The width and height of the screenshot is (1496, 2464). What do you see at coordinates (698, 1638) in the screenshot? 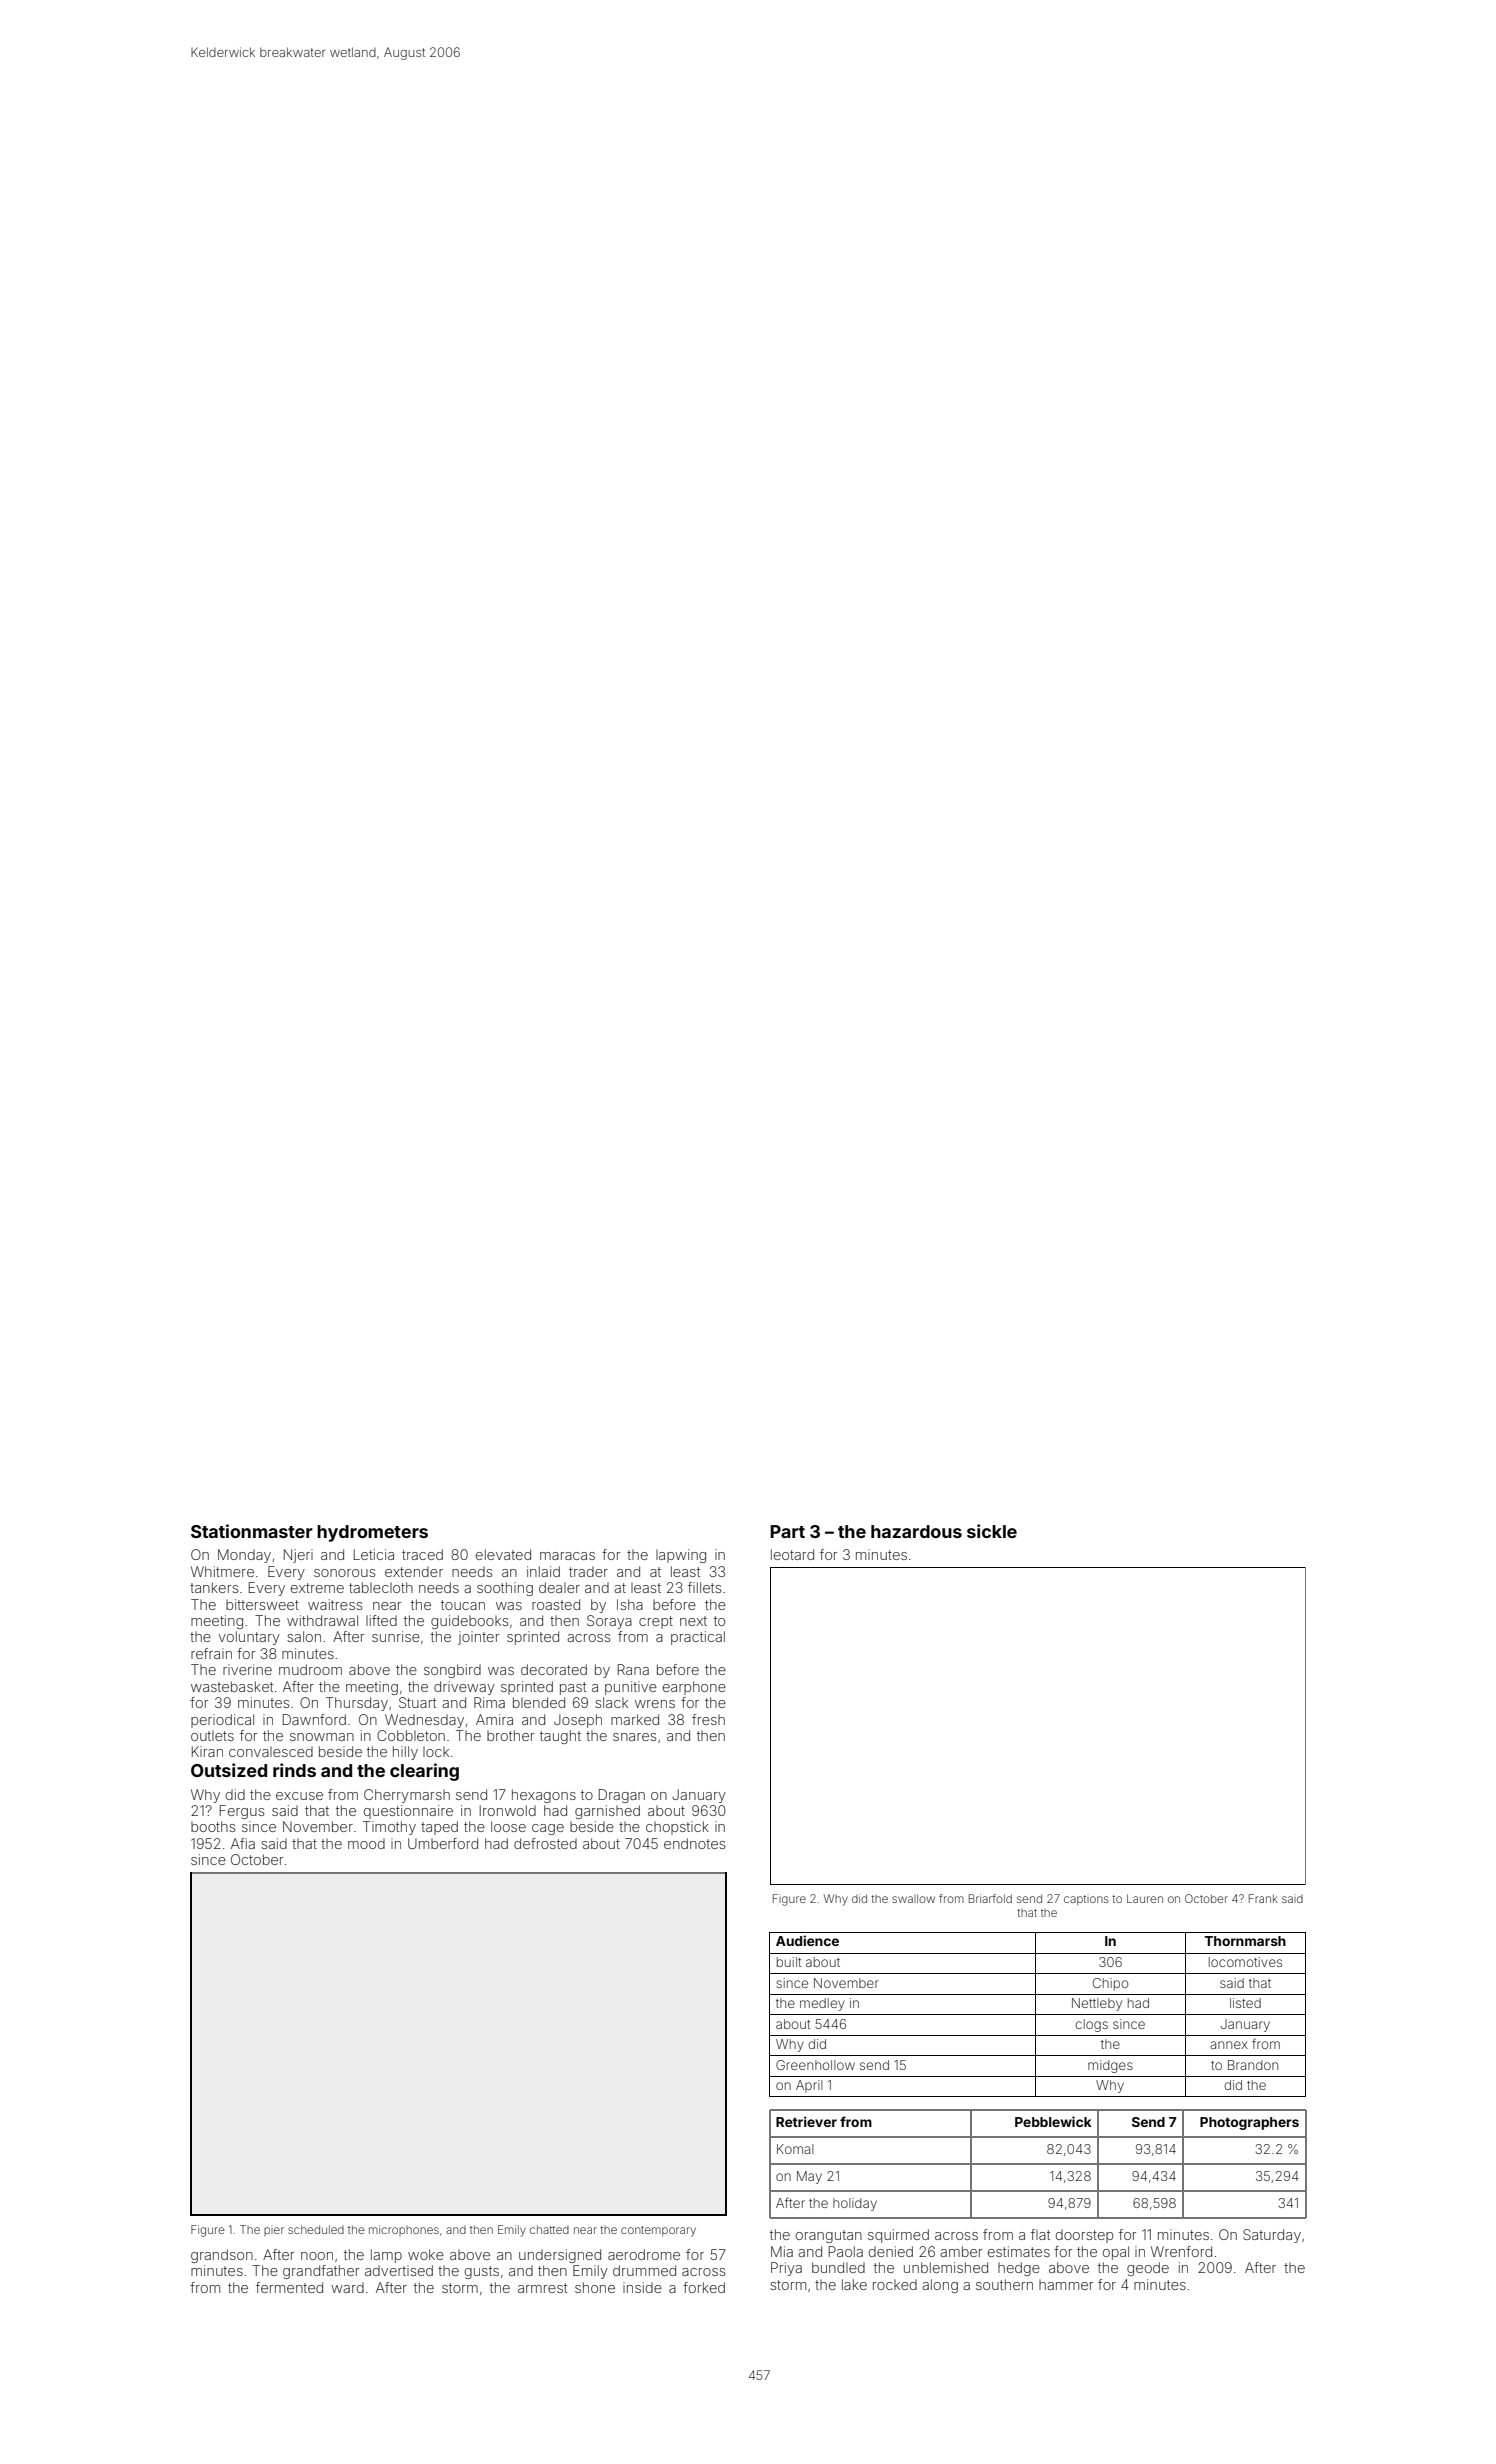
I see `practical` at bounding box center [698, 1638].
